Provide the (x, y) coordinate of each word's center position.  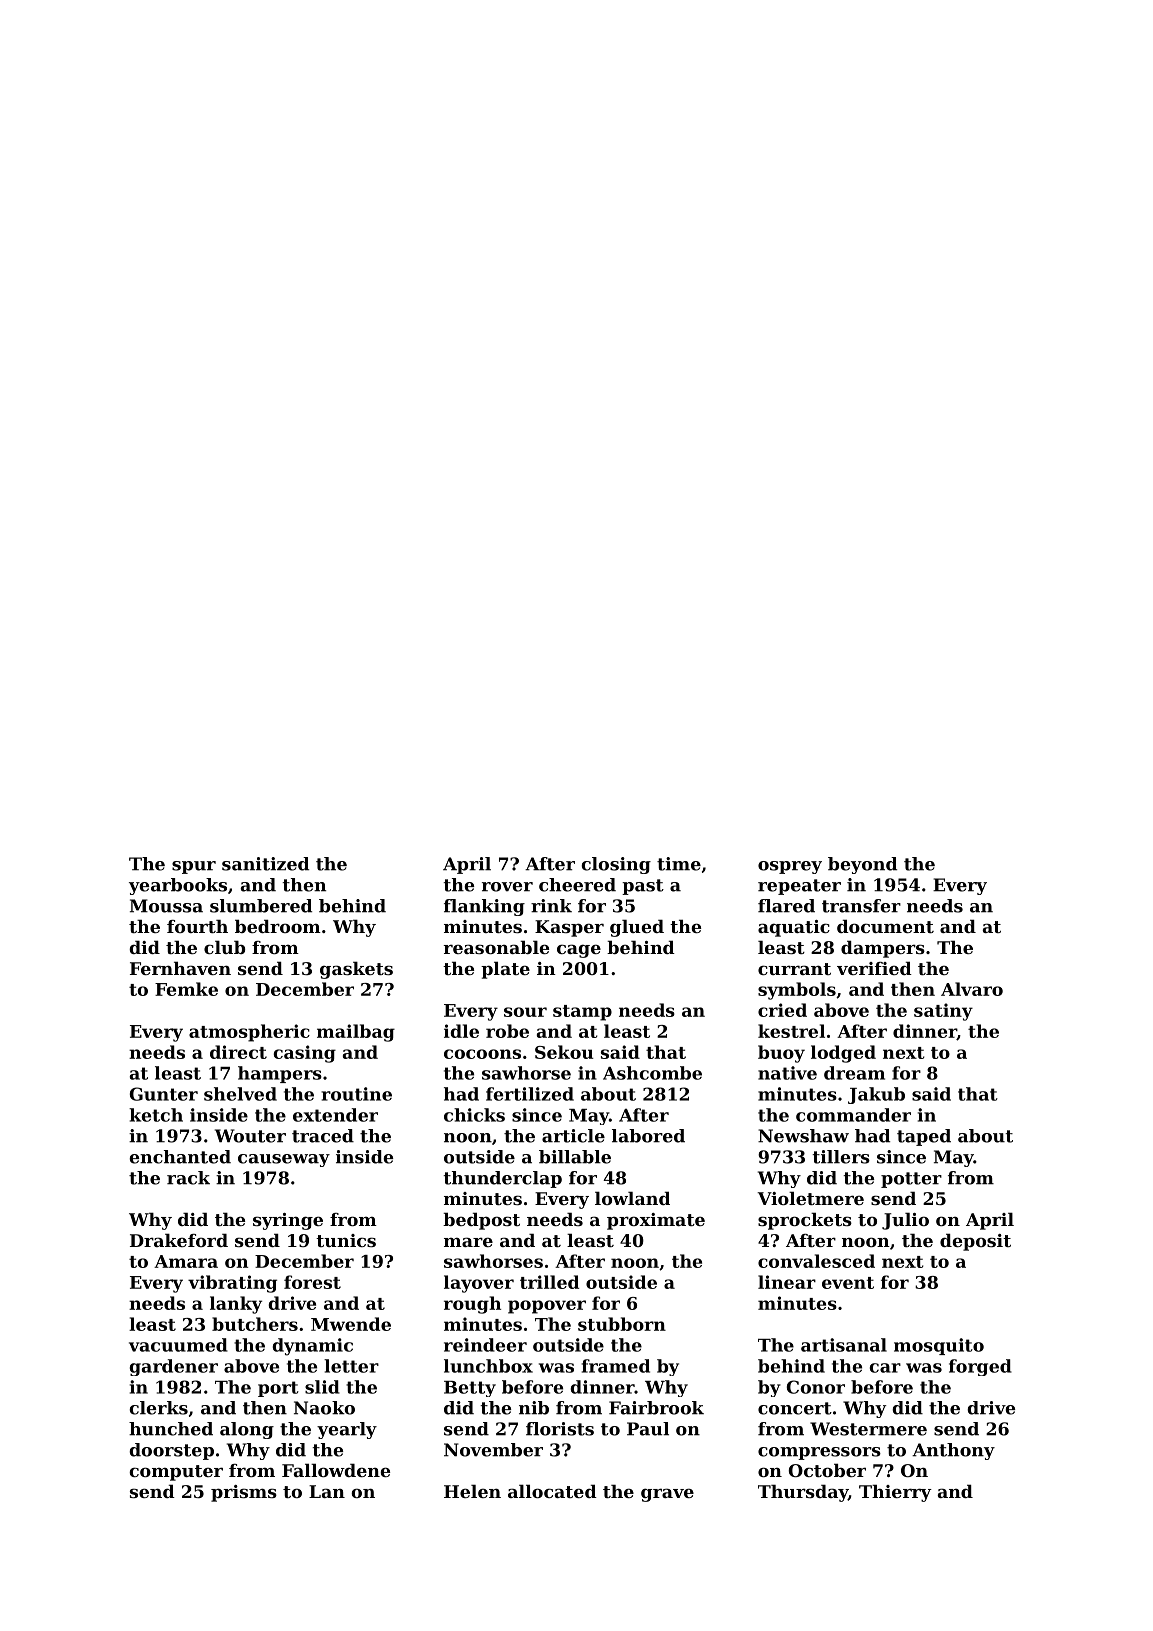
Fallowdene (336, 1470)
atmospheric (249, 1033)
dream (854, 1073)
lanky (236, 1305)
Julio (905, 1221)
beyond (862, 865)
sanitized (265, 864)
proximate (656, 1221)
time (679, 864)
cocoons (482, 1054)
